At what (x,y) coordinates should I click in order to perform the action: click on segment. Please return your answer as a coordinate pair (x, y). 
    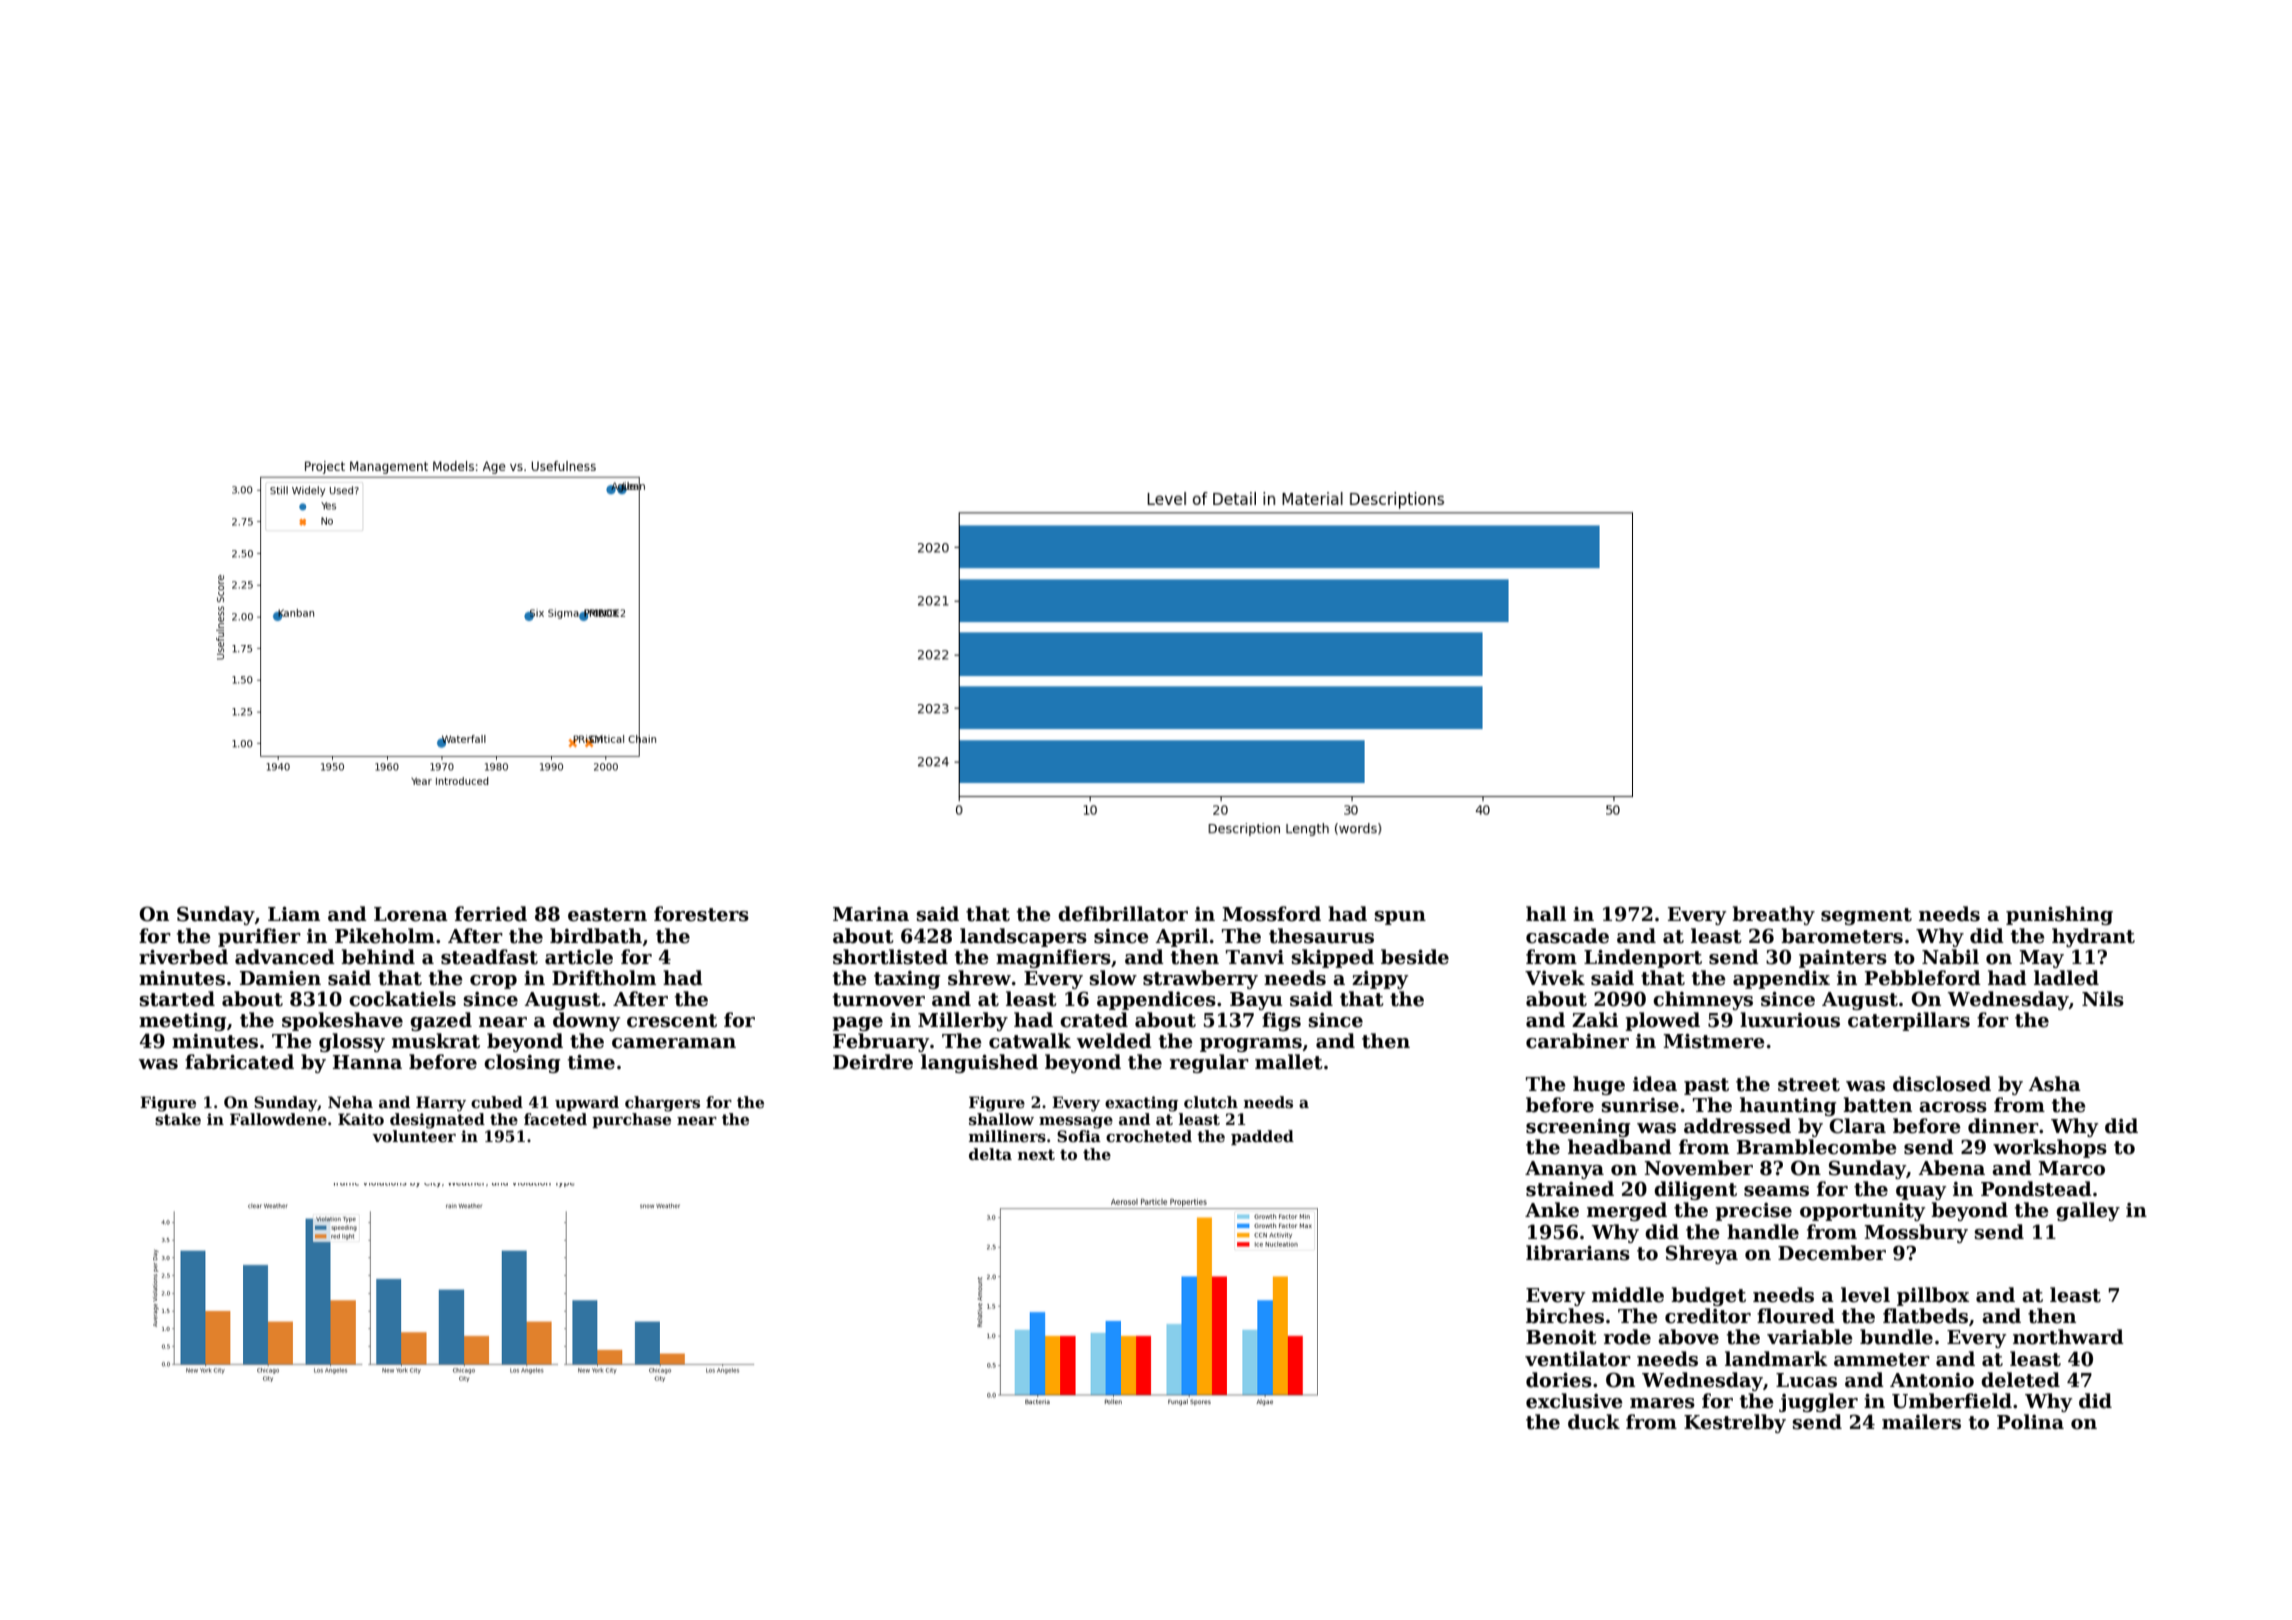
    Looking at the image, I should click on (1866, 916).
